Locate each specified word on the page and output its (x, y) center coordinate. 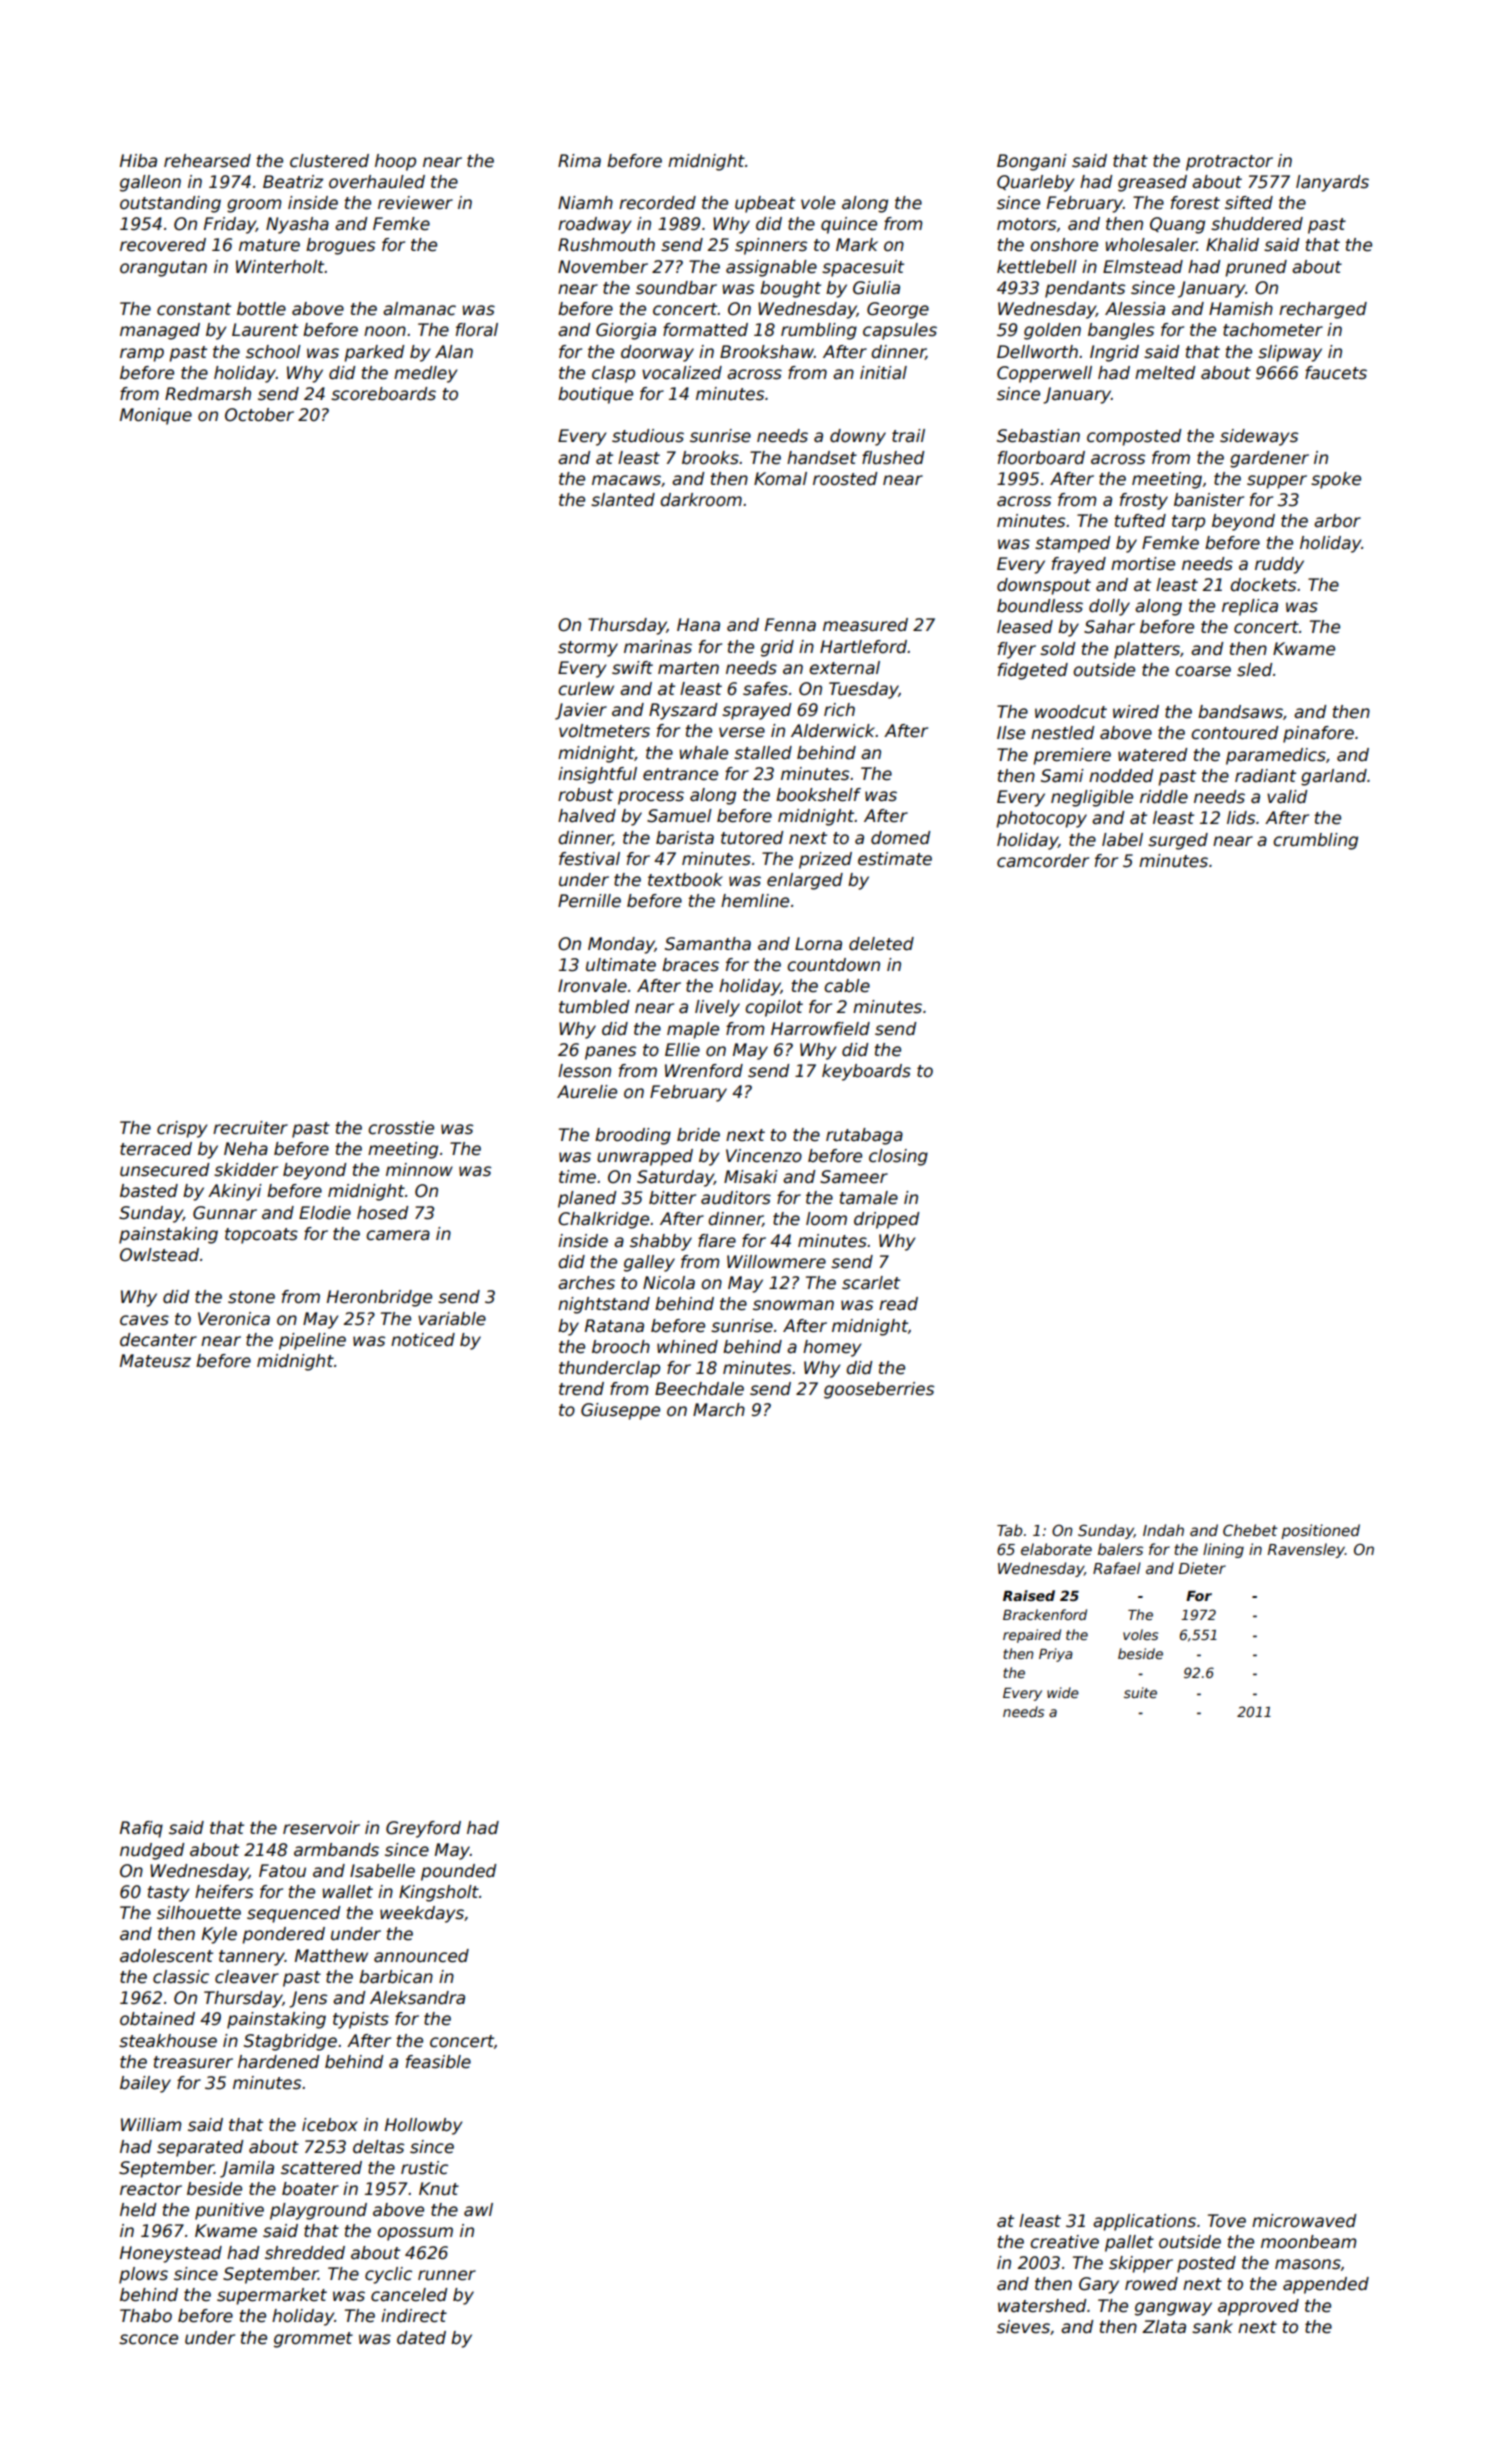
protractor (1229, 163)
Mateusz (155, 1361)
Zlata (1164, 2327)
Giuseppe (620, 1411)
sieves (1023, 2327)
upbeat (765, 204)
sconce (148, 2339)
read (898, 1304)
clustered (329, 161)
